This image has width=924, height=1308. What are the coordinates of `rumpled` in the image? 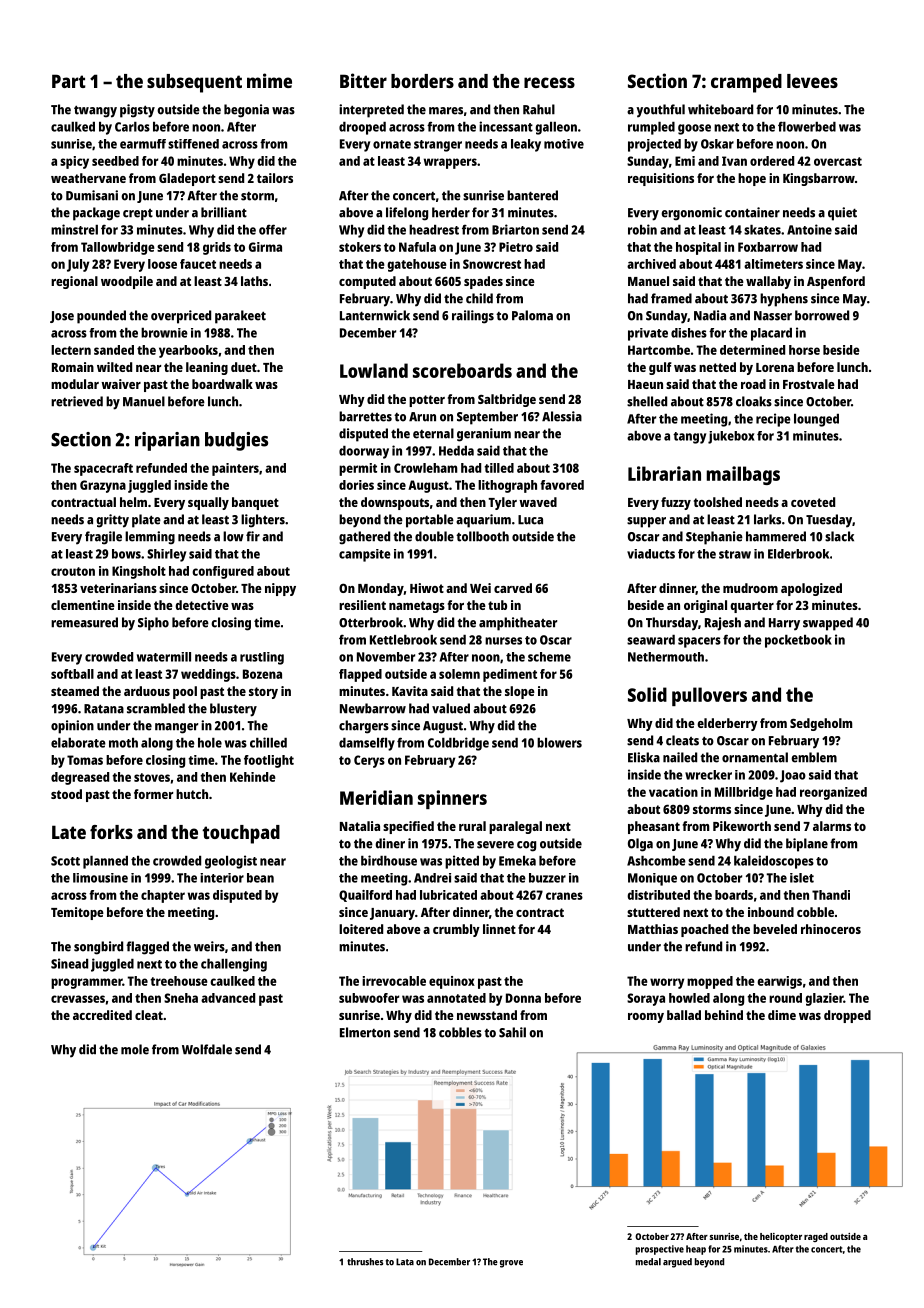 It's located at (651, 128).
